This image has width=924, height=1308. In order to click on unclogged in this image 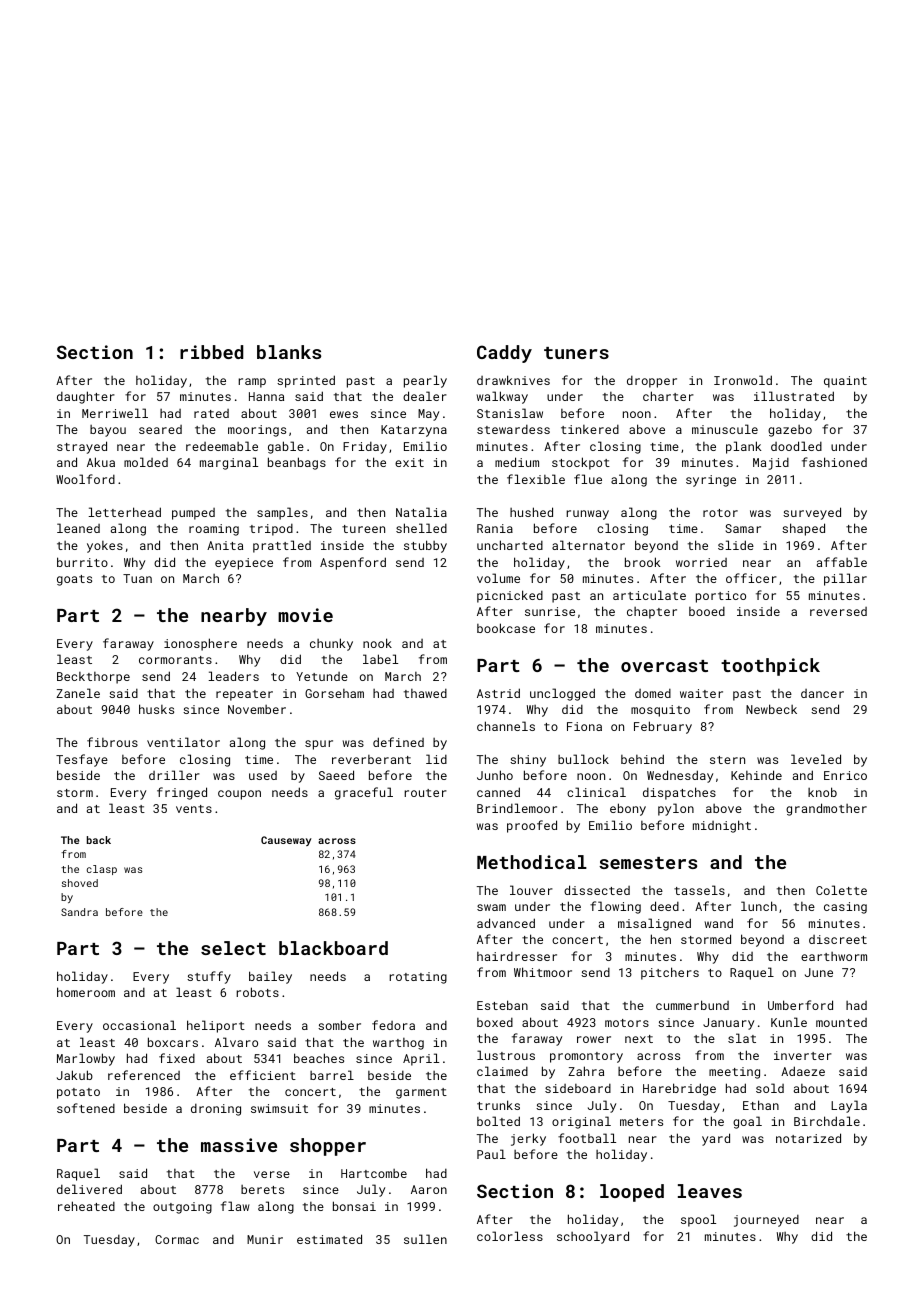, I will do `click(562, 694)`.
